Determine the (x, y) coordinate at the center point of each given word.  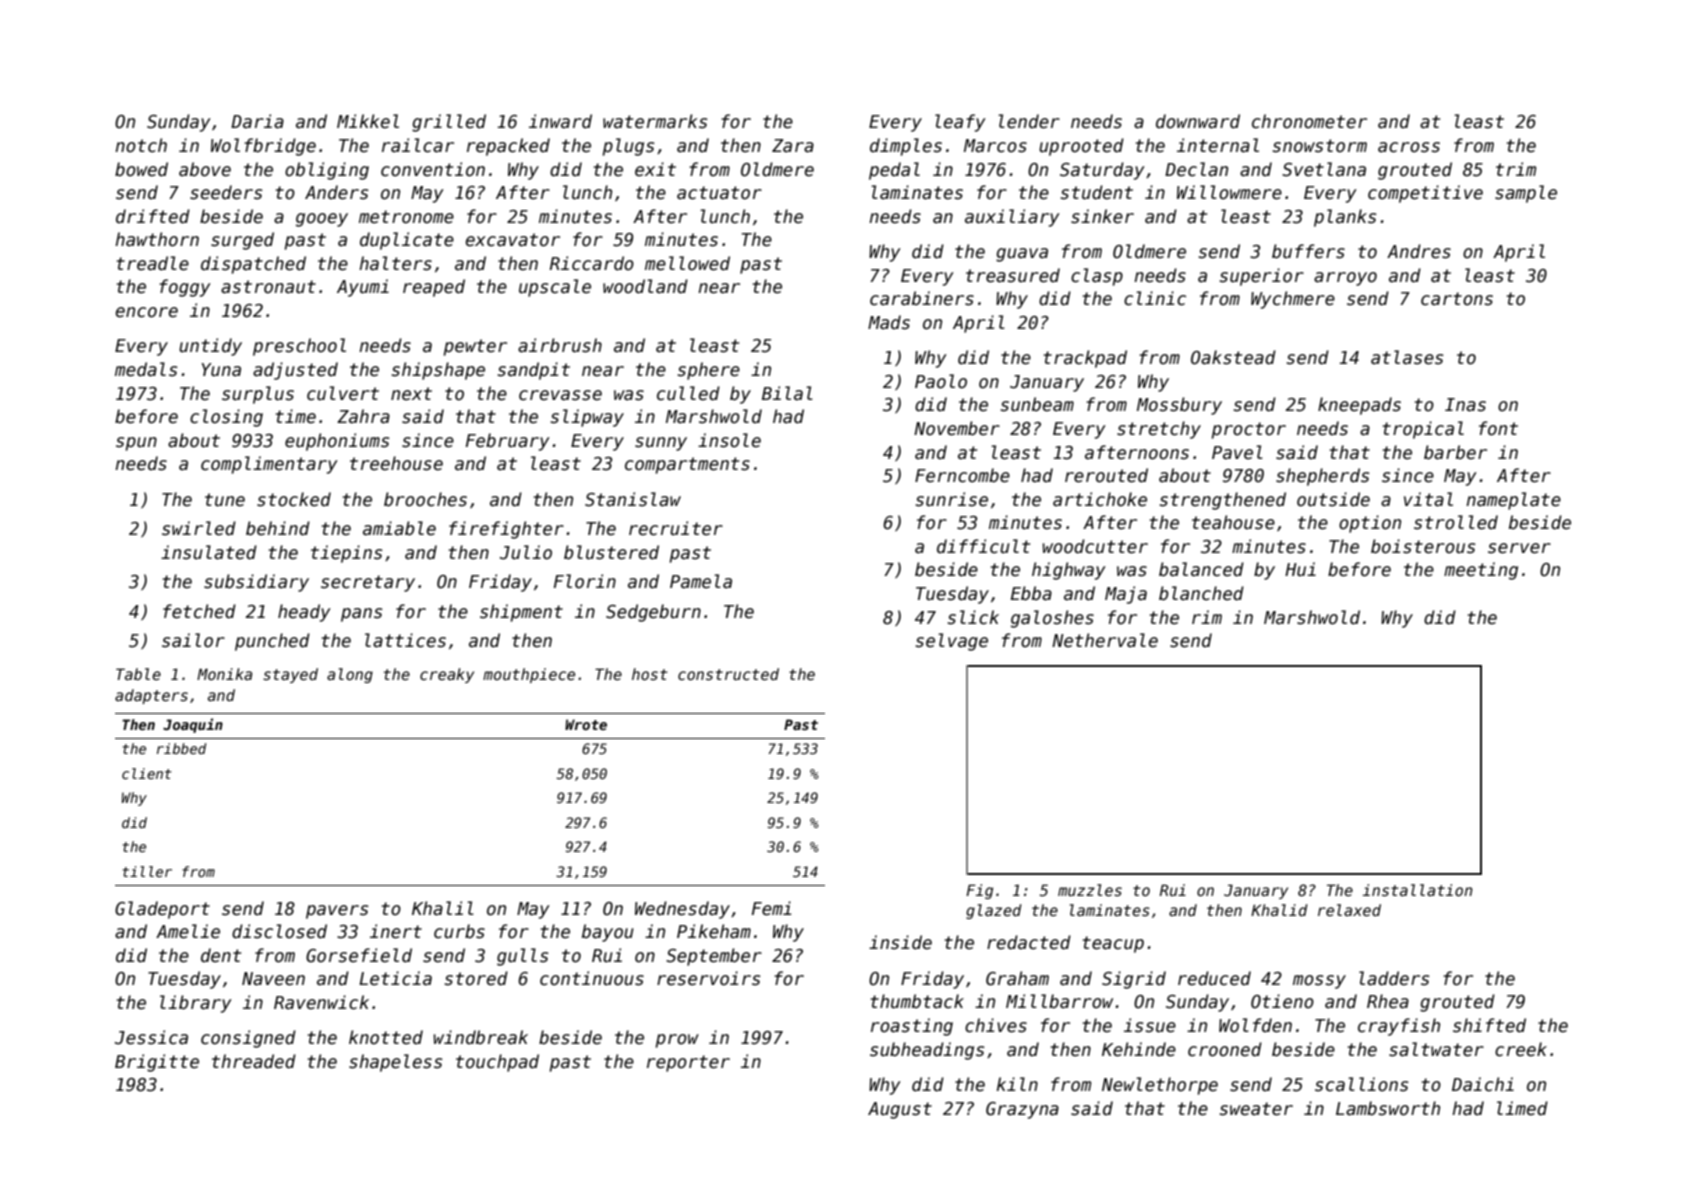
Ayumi (363, 288)
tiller (147, 871)
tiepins (346, 554)
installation (1418, 890)
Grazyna (1022, 1110)
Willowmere (1229, 192)
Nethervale (1105, 640)
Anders (336, 192)
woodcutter (1095, 546)
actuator (719, 193)
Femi (771, 908)
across (1409, 147)
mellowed (687, 263)
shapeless (395, 1063)
